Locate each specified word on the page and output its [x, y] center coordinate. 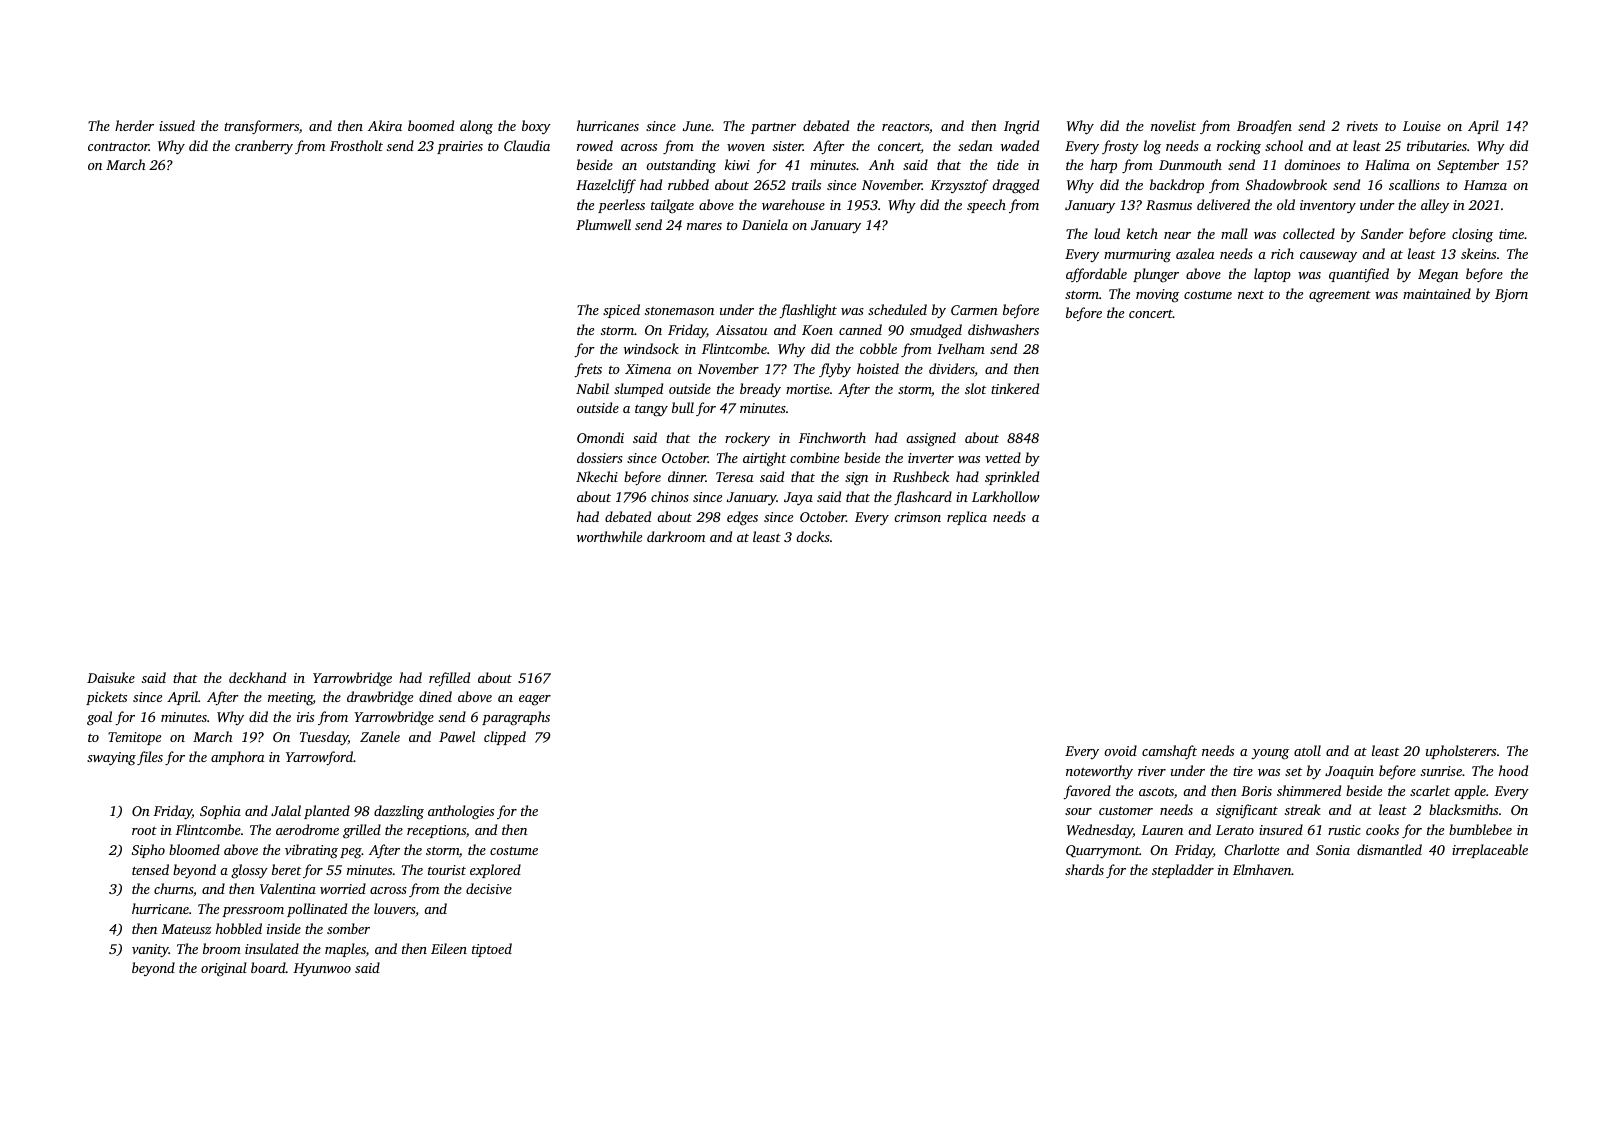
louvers [395, 910]
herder [134, 125]
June [697, 126]
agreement [1340, 296]
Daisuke [111, 677]
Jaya [798, 499]
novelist [1173, 125]
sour [1078, 811]
